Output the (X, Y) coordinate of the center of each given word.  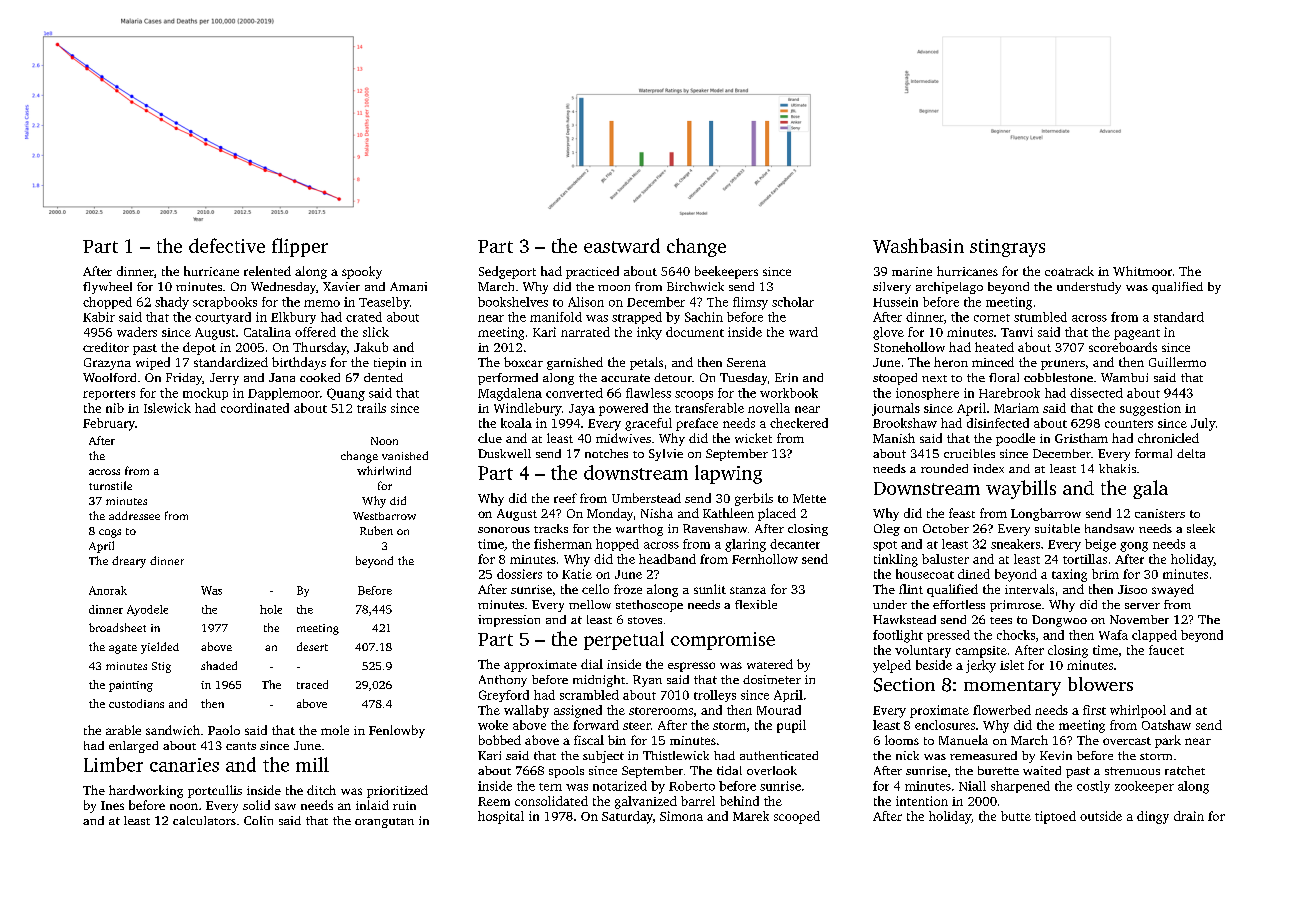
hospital (501, 817)
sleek (1201, 528)
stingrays (1007, 248)
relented (267, 271)
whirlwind (384, 470)
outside (1101, 816)
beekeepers (726, 272)
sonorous (504, 530)
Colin (258, 820)
